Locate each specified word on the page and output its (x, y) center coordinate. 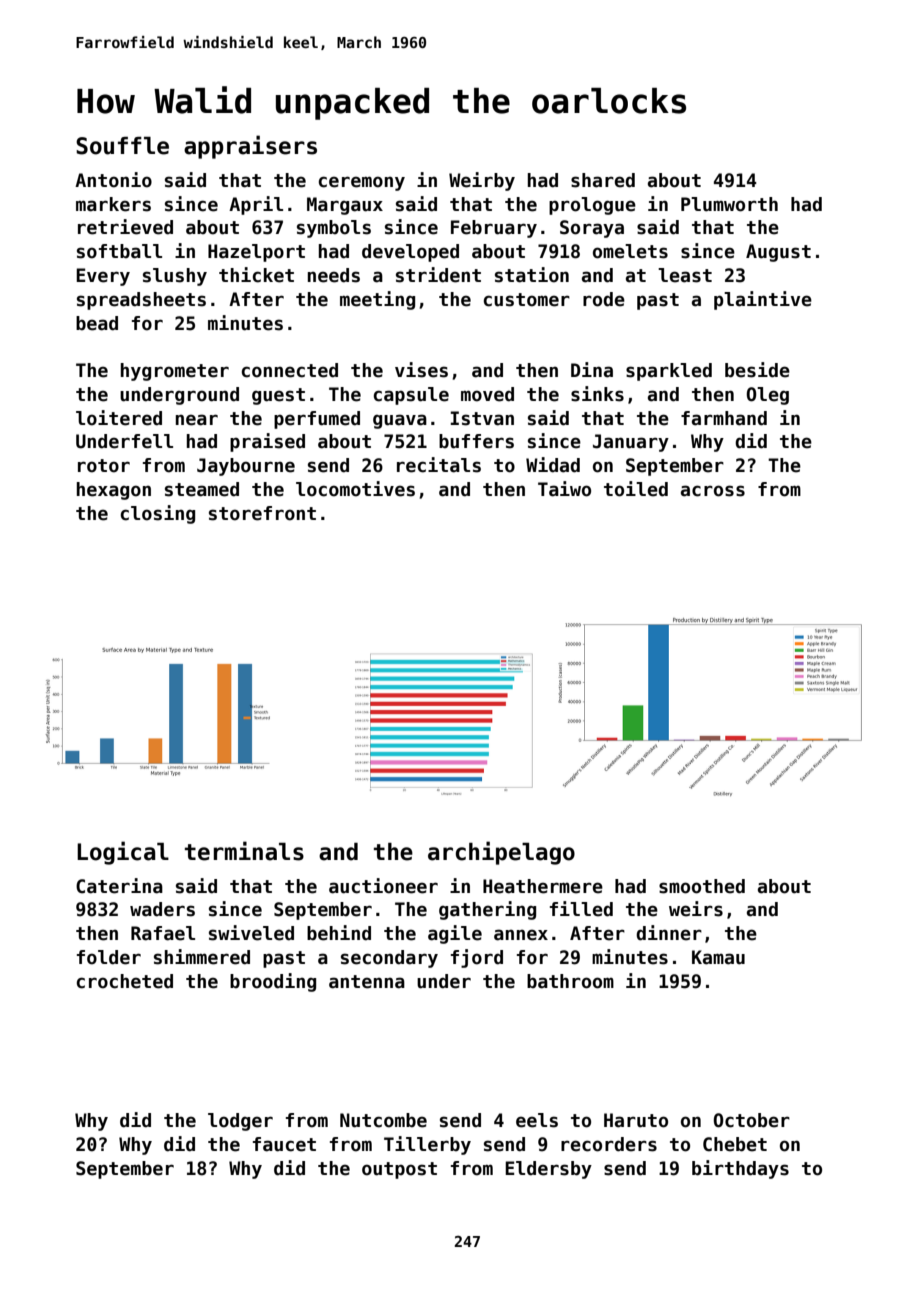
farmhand (724, 418)
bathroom (570, 981)
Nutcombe (383, 1120)
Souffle (122, 146)
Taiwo (564, 489)
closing (158, 514)
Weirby (482, 181)
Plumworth (729, 204)
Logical (123, 853)
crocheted (125, 981)
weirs (696, 909)
